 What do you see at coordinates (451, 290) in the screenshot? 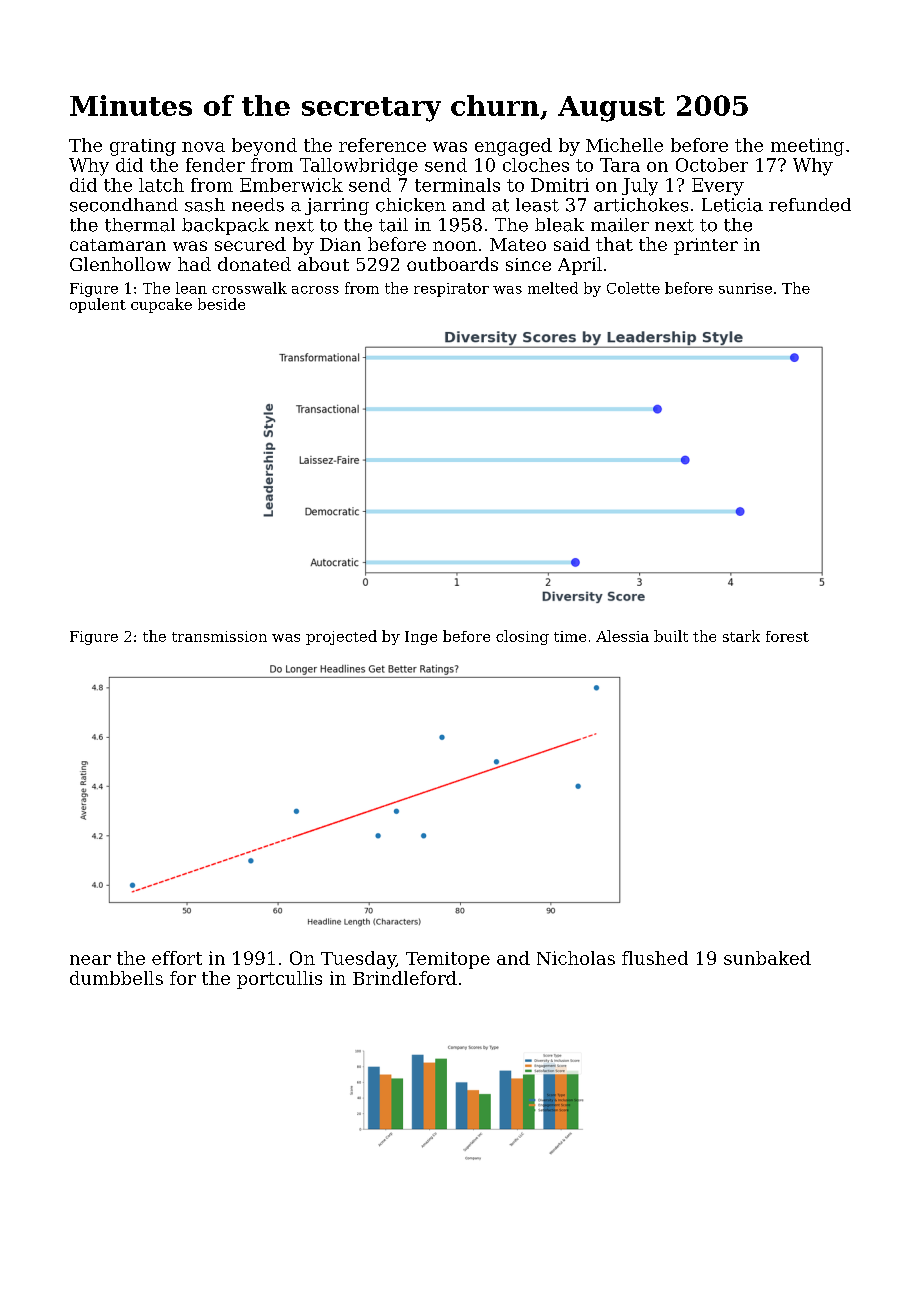
I see `respirator` at bounding box center [451, 290].
